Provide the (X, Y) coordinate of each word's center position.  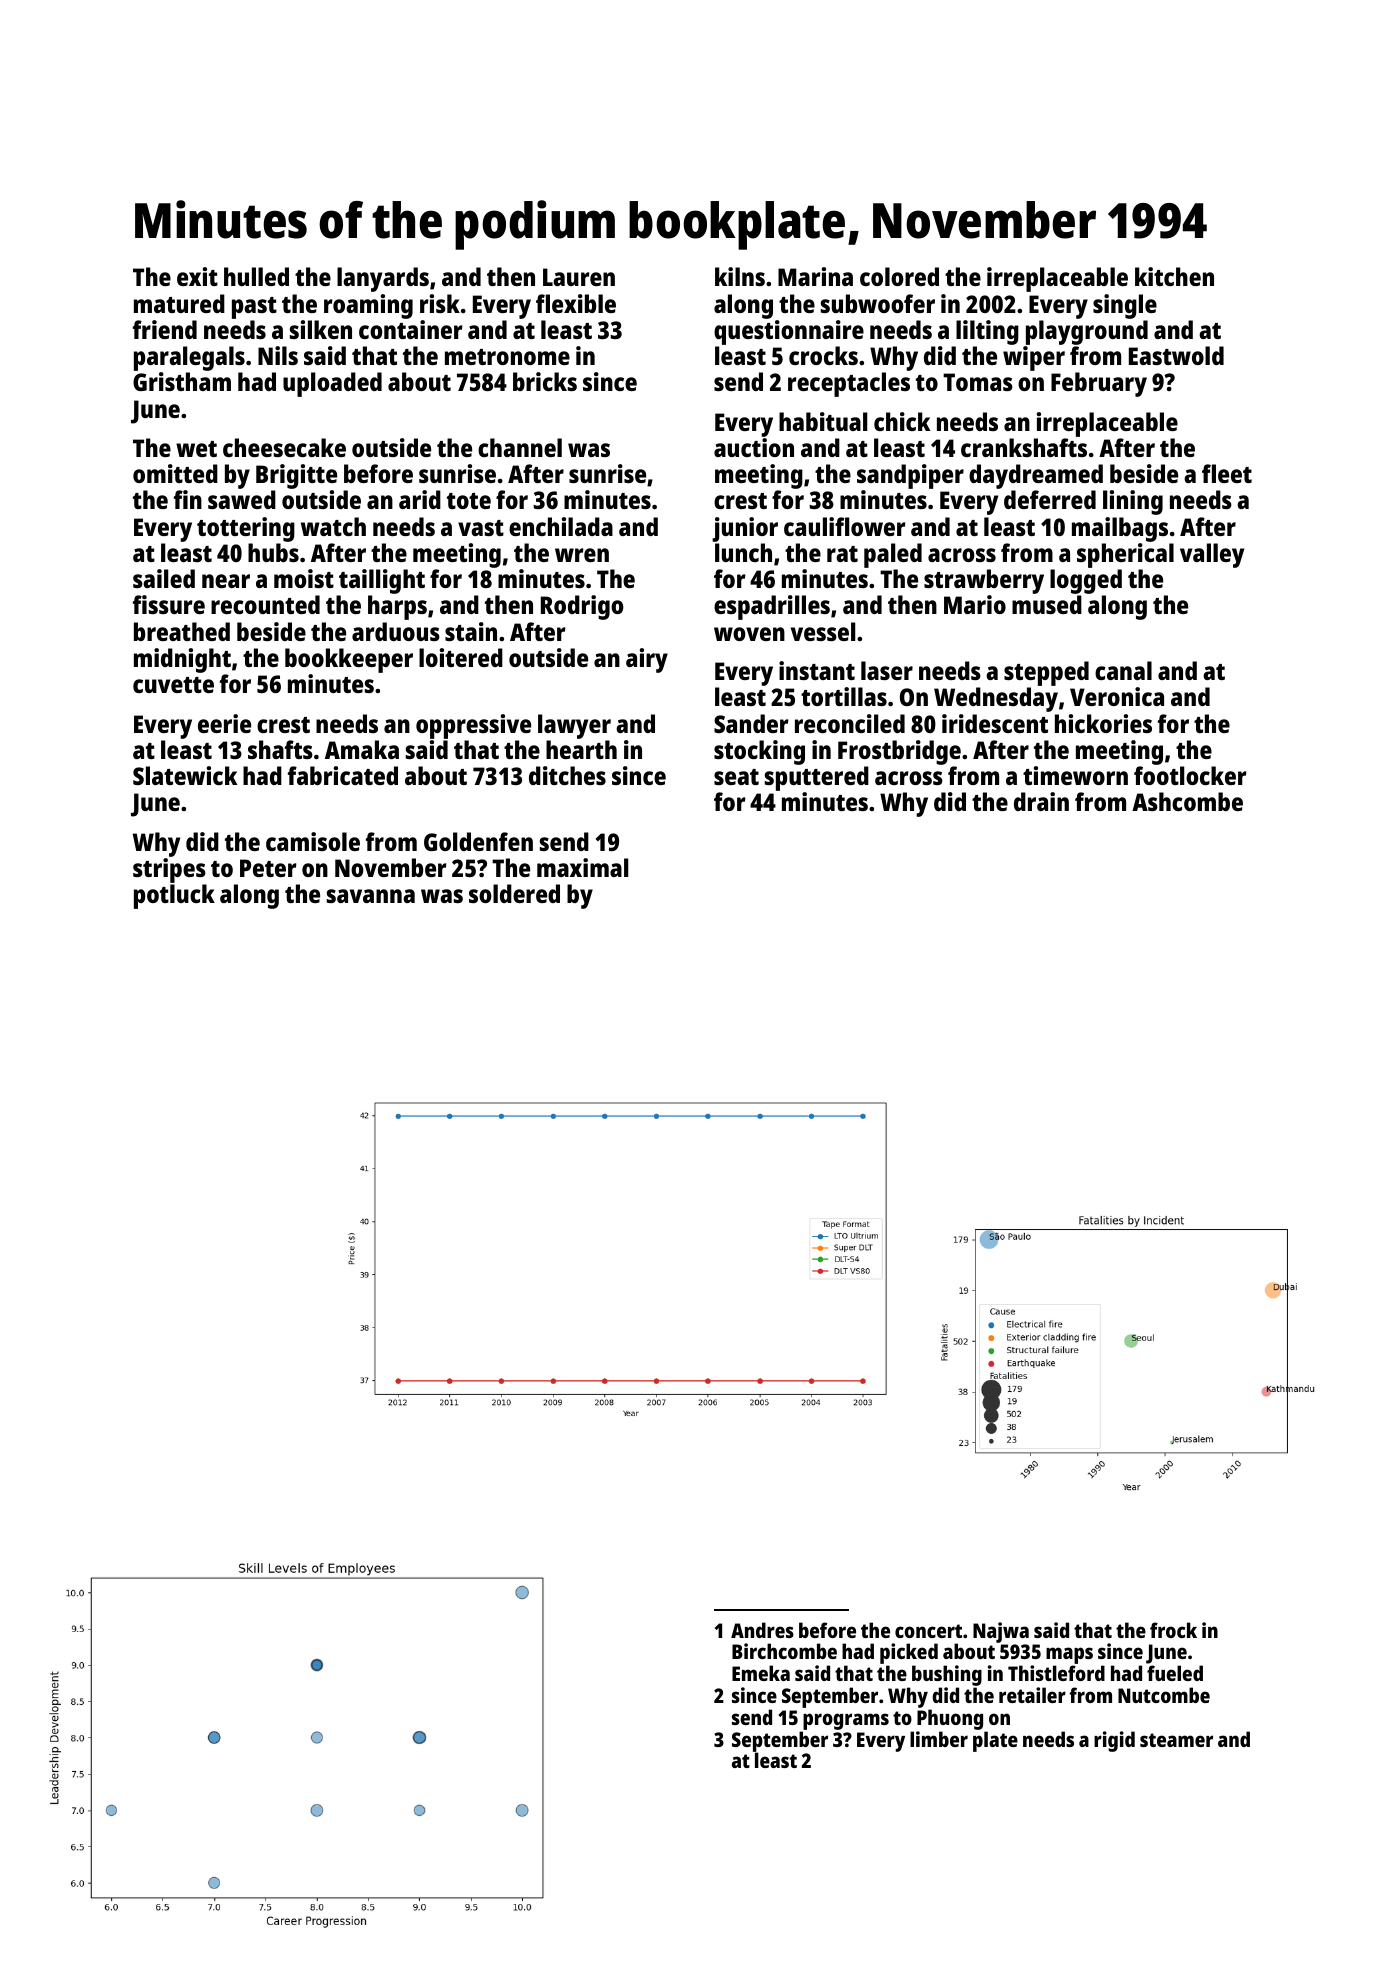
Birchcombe (784, 1651)
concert (928, 1631)
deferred (1050, 499)
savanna (371, 896)
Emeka (761, 1673)
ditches (567, 775)
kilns (740, 276)
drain (1041, 801)
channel (520, 447)
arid (420, 499)
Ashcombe (1187, 801)
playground (1087, 332)
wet (196, 449)
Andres (762, 1630)
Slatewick (185, 775)
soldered (514, 893)
